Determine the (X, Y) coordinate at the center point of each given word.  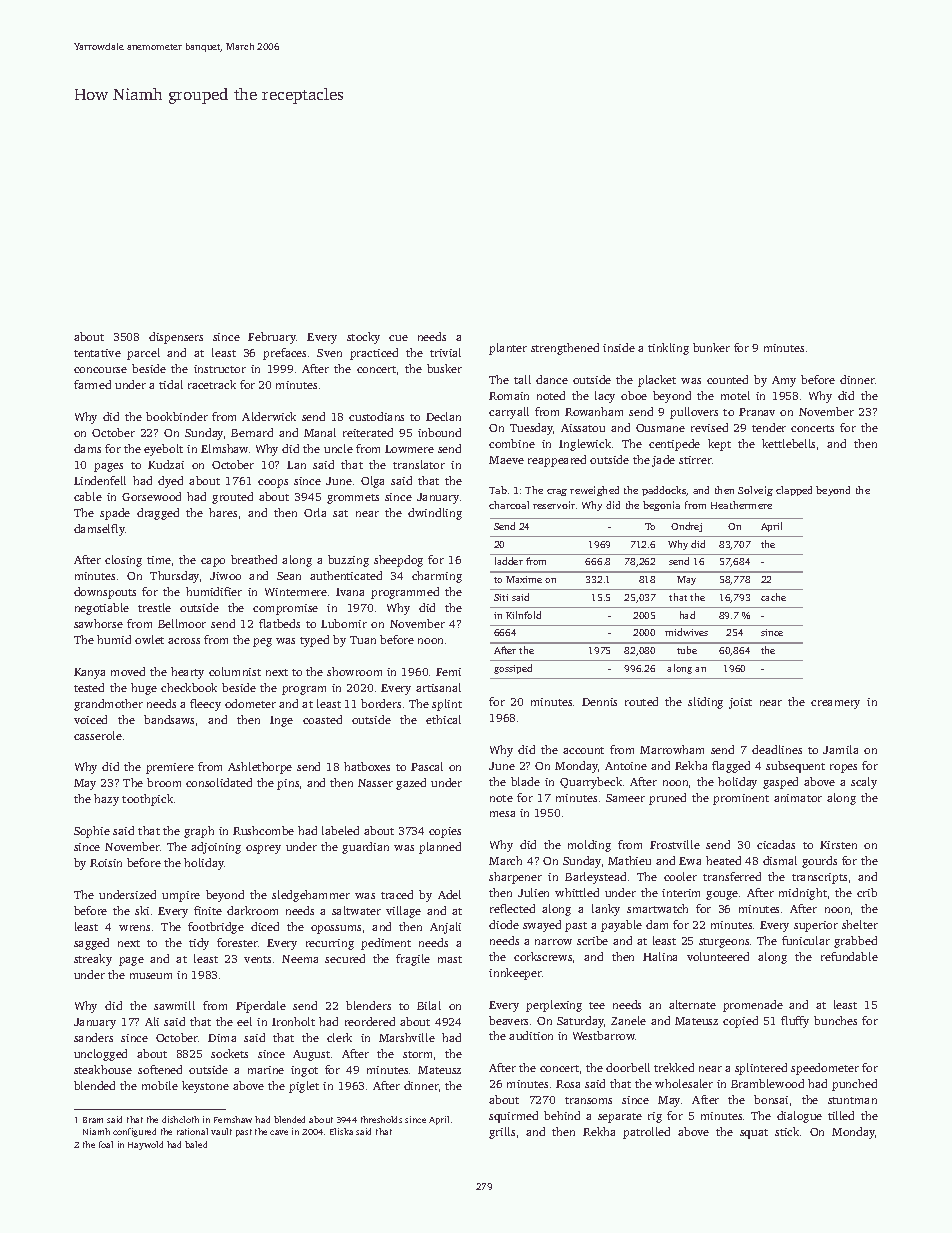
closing (123, 561)
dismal (780, 860)
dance (552, 379)
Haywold (145, 1145)
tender (769, 427)
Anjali (445, 928)
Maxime (524, 579)
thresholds (381, 1119)
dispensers (176, 338)
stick (787, 1131)
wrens (134, 928)
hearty (187, 673)
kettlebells (788, 443)
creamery (835, 704)
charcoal (509, 505)
